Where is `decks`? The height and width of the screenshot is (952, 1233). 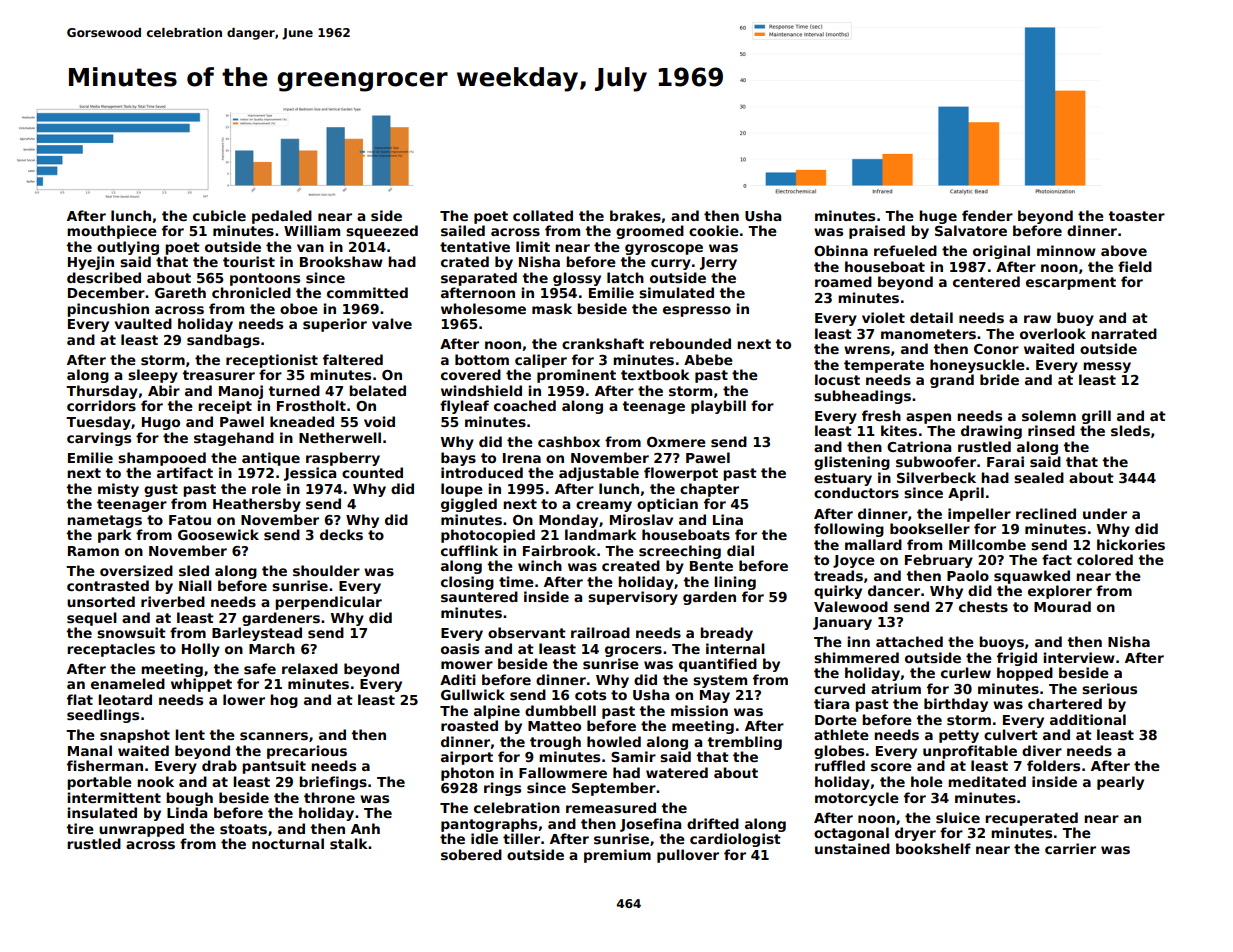 decks is located at coordinates (341, 534).
